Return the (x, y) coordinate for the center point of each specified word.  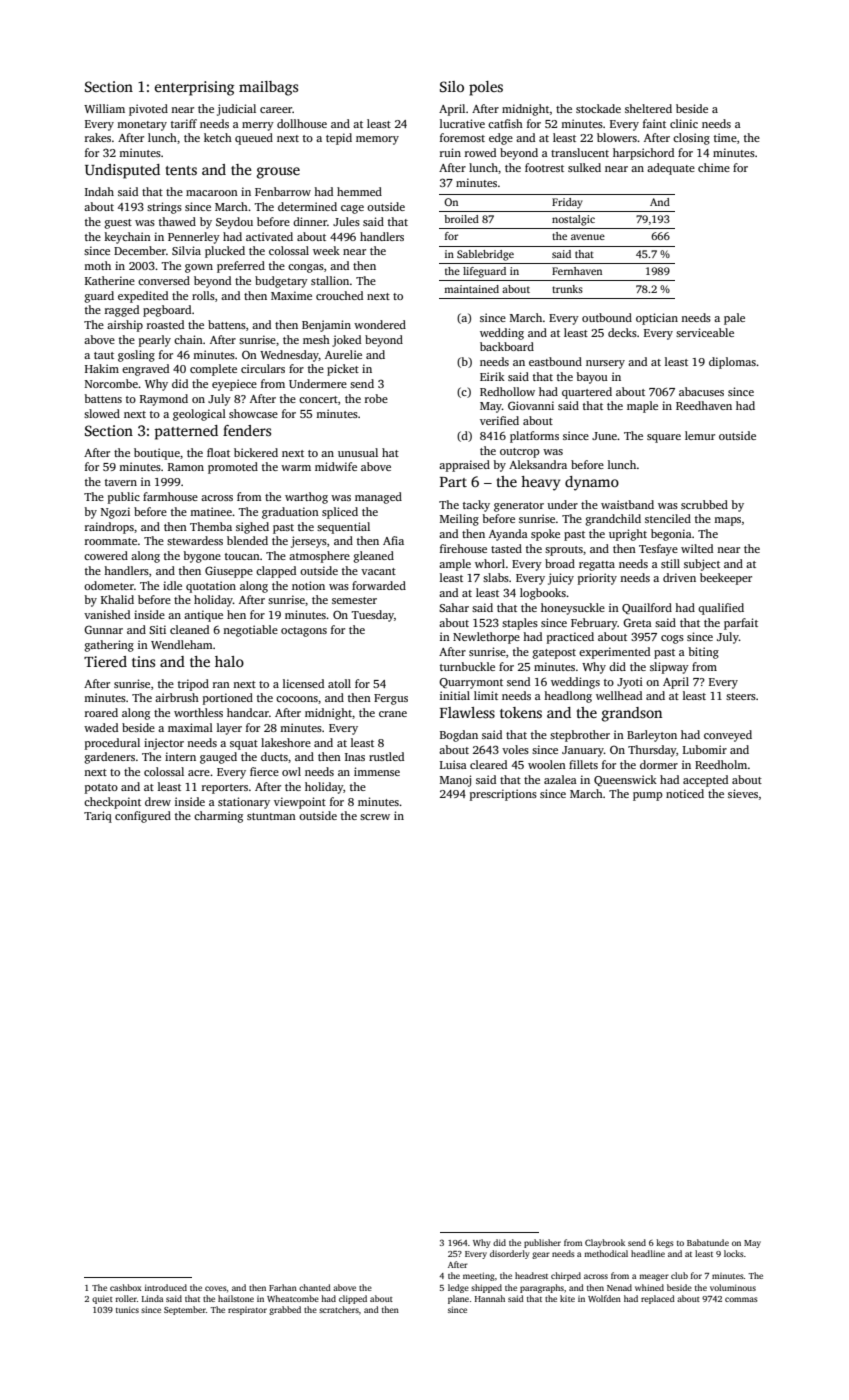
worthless (198, 712)
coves (216, 1288)
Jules (346, 221)
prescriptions (503, 795)
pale (734, 319)
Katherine (110, 280)
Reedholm (721, 764)
